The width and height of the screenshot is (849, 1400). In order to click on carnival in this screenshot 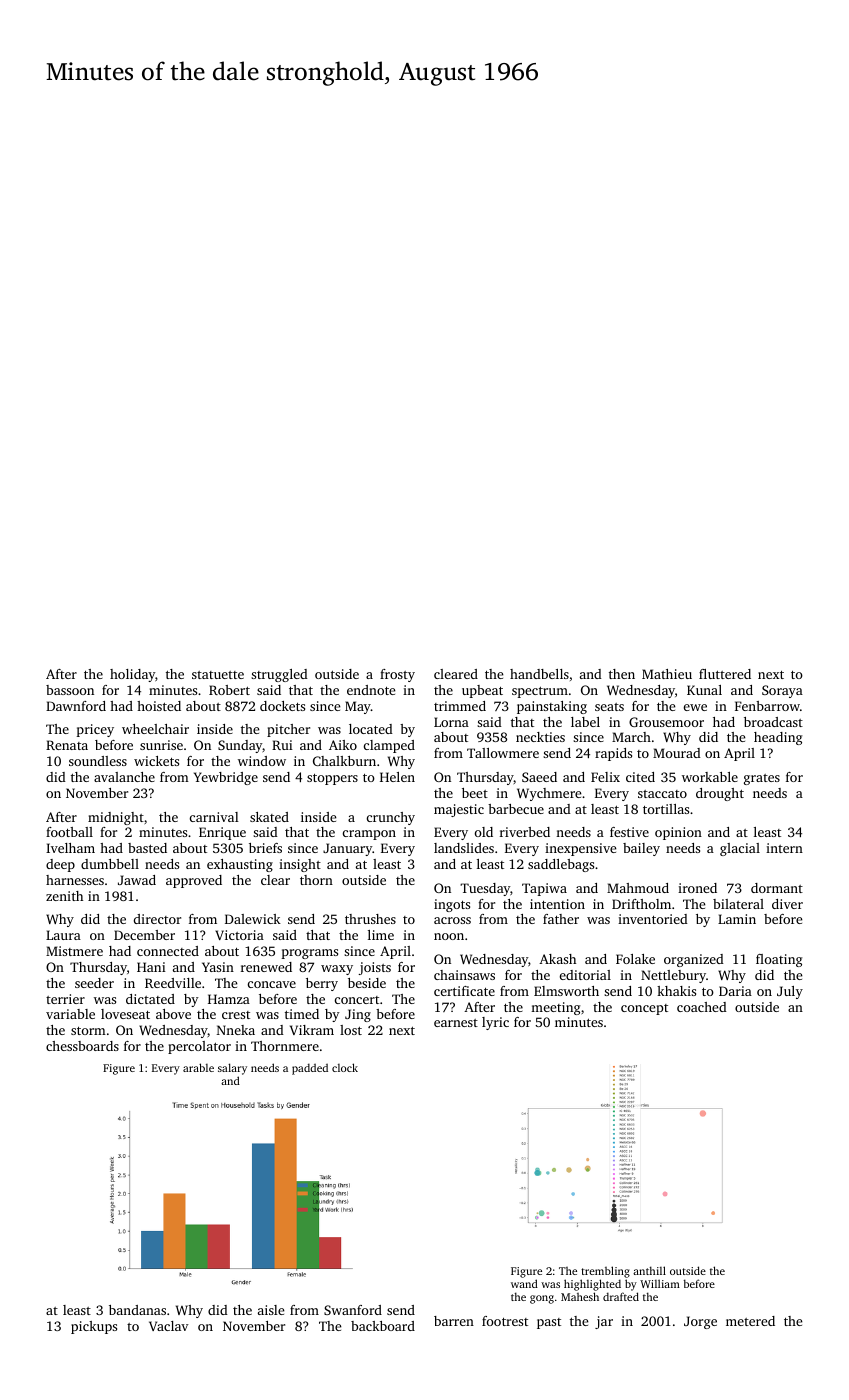, I will do `click(214, 817)`.
